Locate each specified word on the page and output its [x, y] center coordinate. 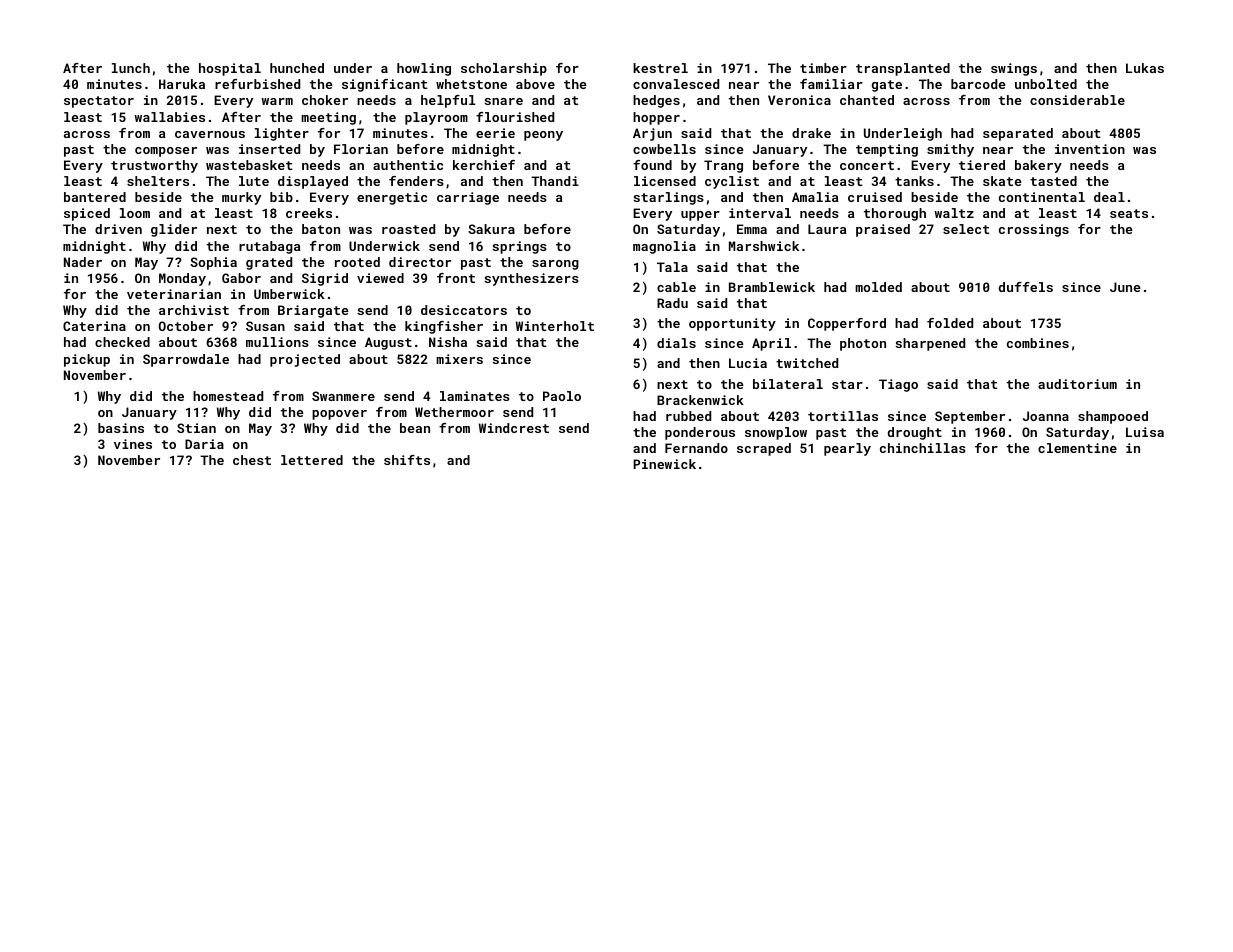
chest [252, 460]
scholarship [504, 69]
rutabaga [269, 247]
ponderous [700, 433]
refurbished [257, 84]
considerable [1077, 100]
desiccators [464, 310]
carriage [468, 198]
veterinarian [174, 294]
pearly [847, 449]
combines [1038, 343]
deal [1109, 197]
